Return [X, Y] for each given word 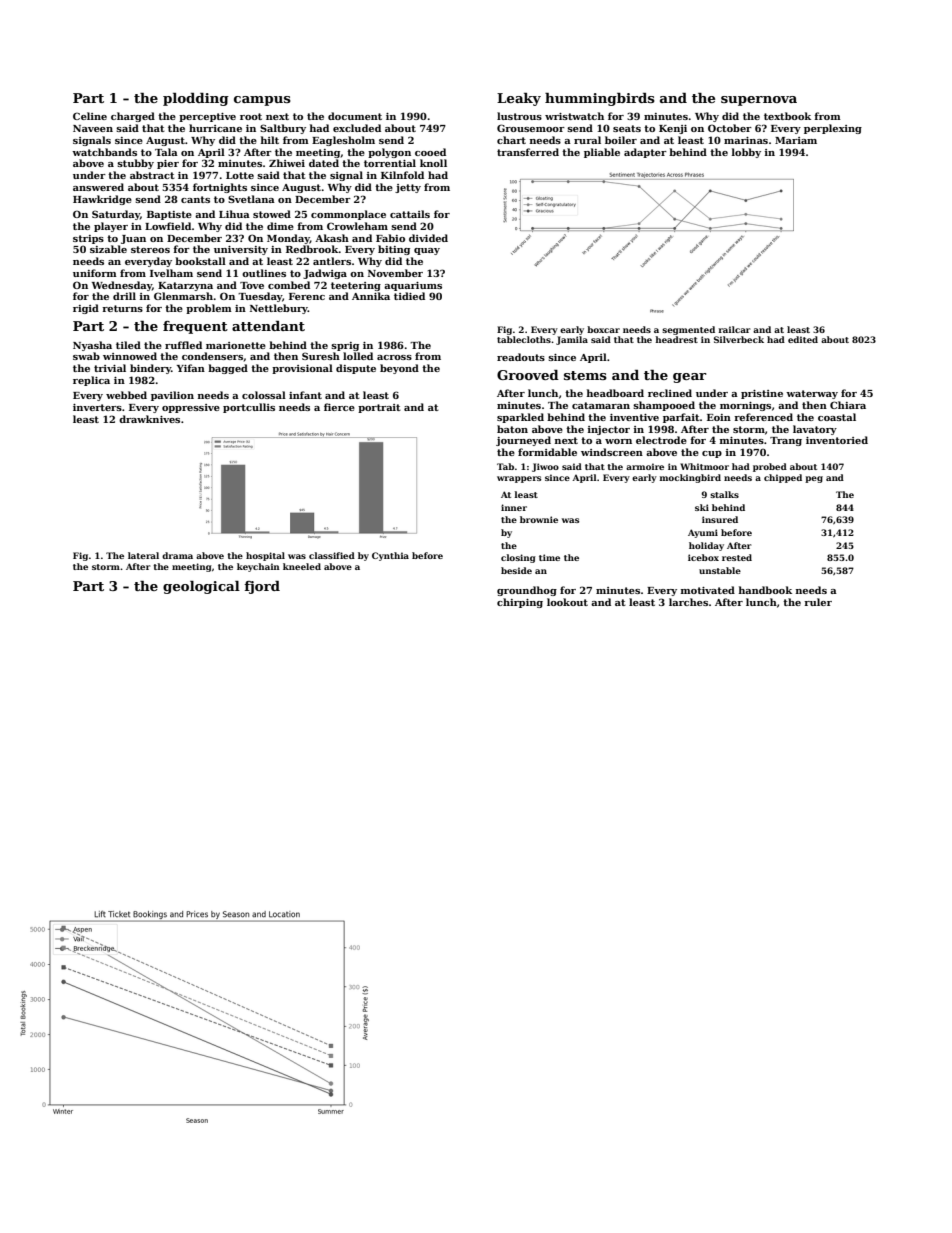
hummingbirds [600, 99]
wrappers [519, 479]
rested [737, 557]
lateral [143, 555]
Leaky [519, 99]
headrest [676, 339]
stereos [150, 249]
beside [516, 570]
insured [720, 519]
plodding [196, 99]
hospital [265, 556]
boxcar [603, 329]
